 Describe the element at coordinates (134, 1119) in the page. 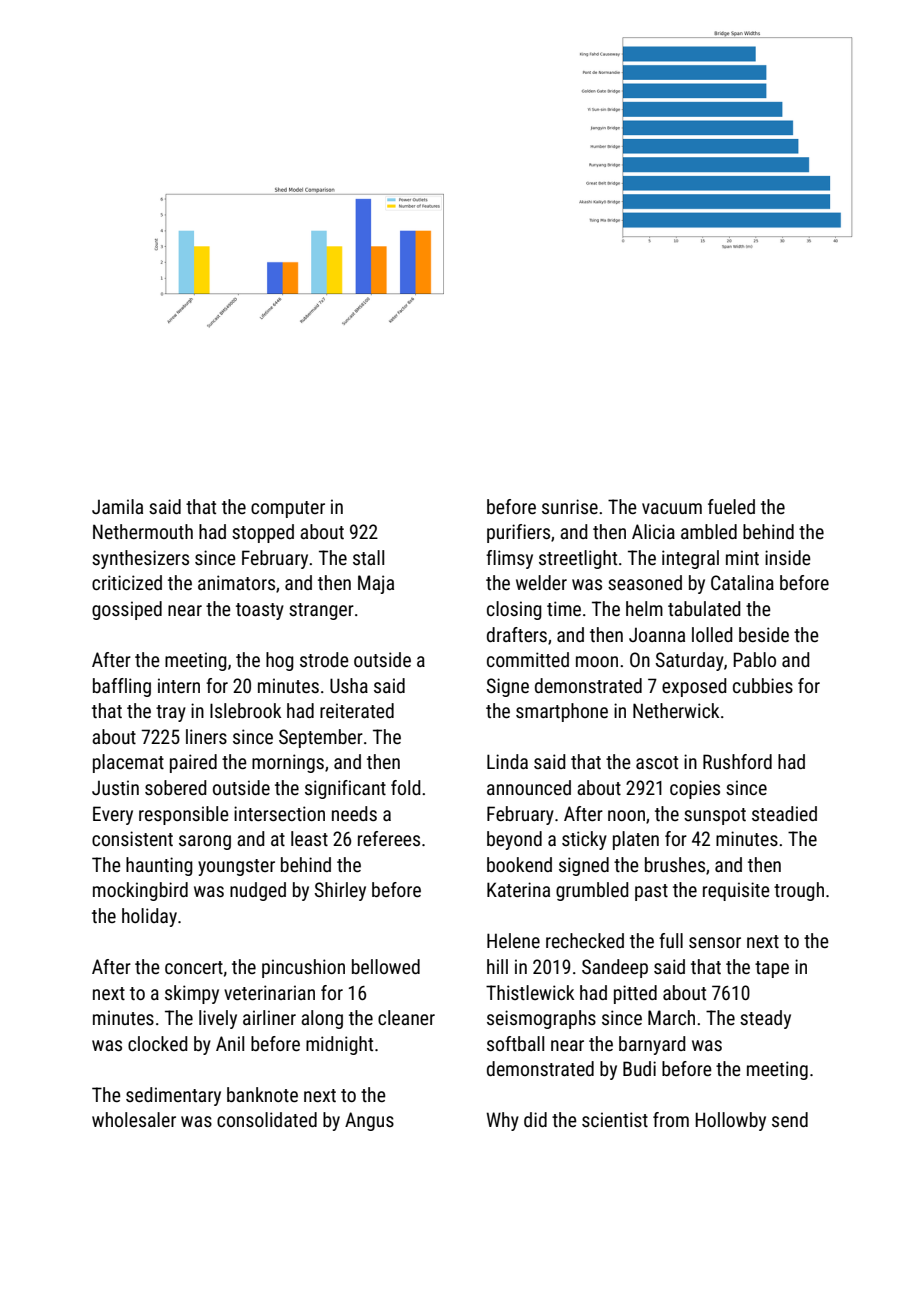

I see `wholesaler` at that location.
